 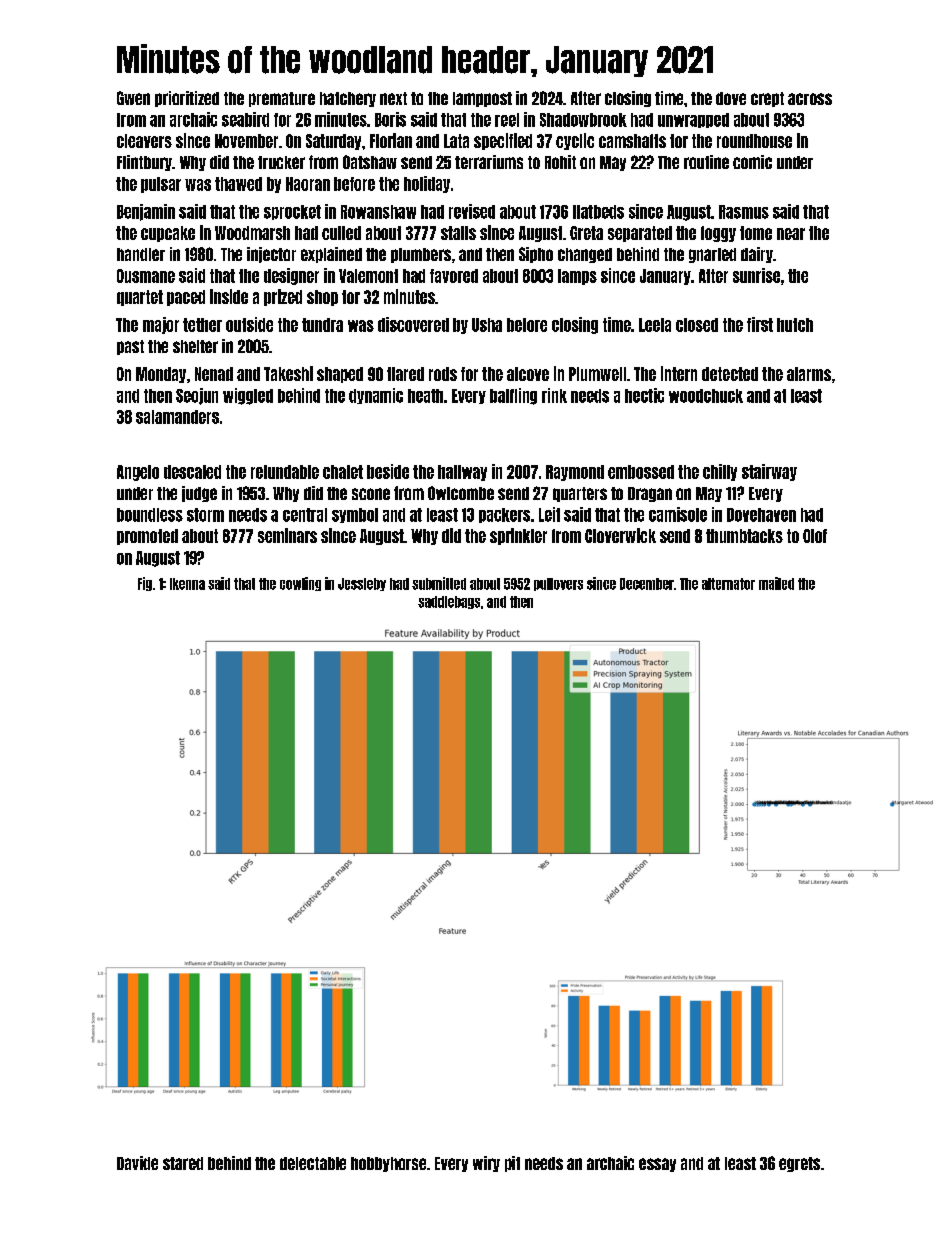 I want to click on revised, so click(x=472, y=211).
